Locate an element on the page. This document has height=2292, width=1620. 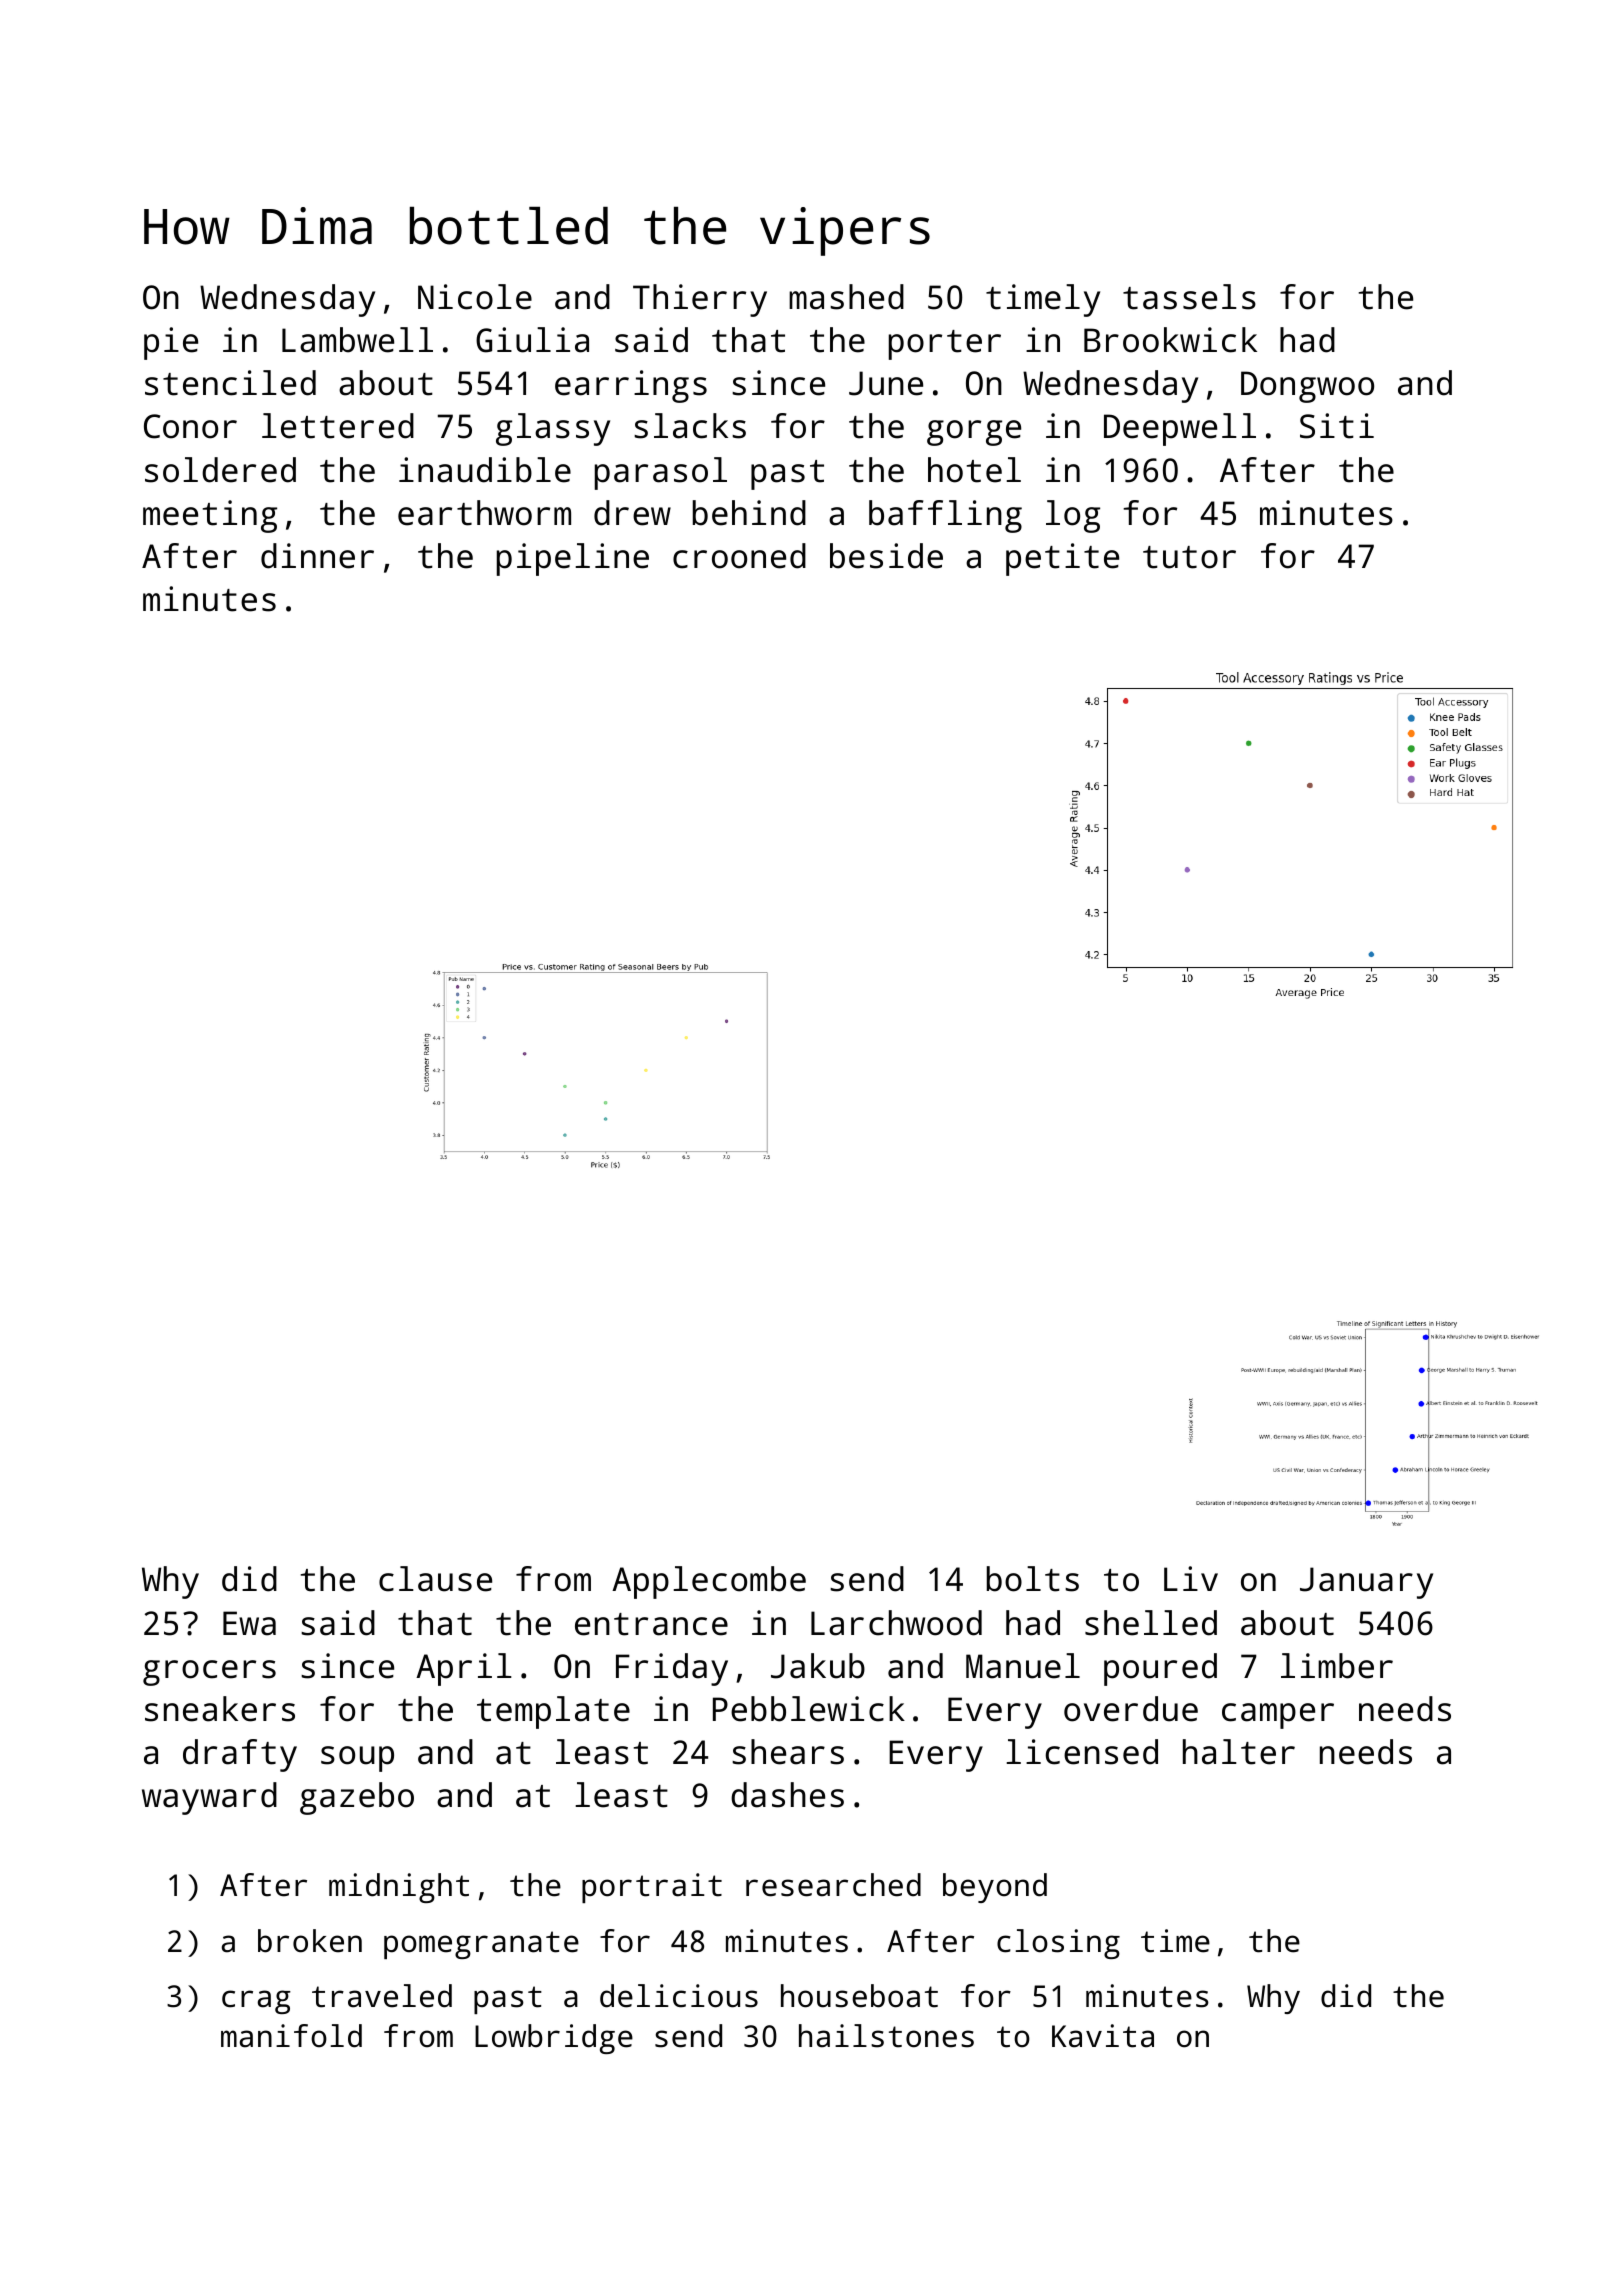
wayward is located at coordinates (209, 1798).
